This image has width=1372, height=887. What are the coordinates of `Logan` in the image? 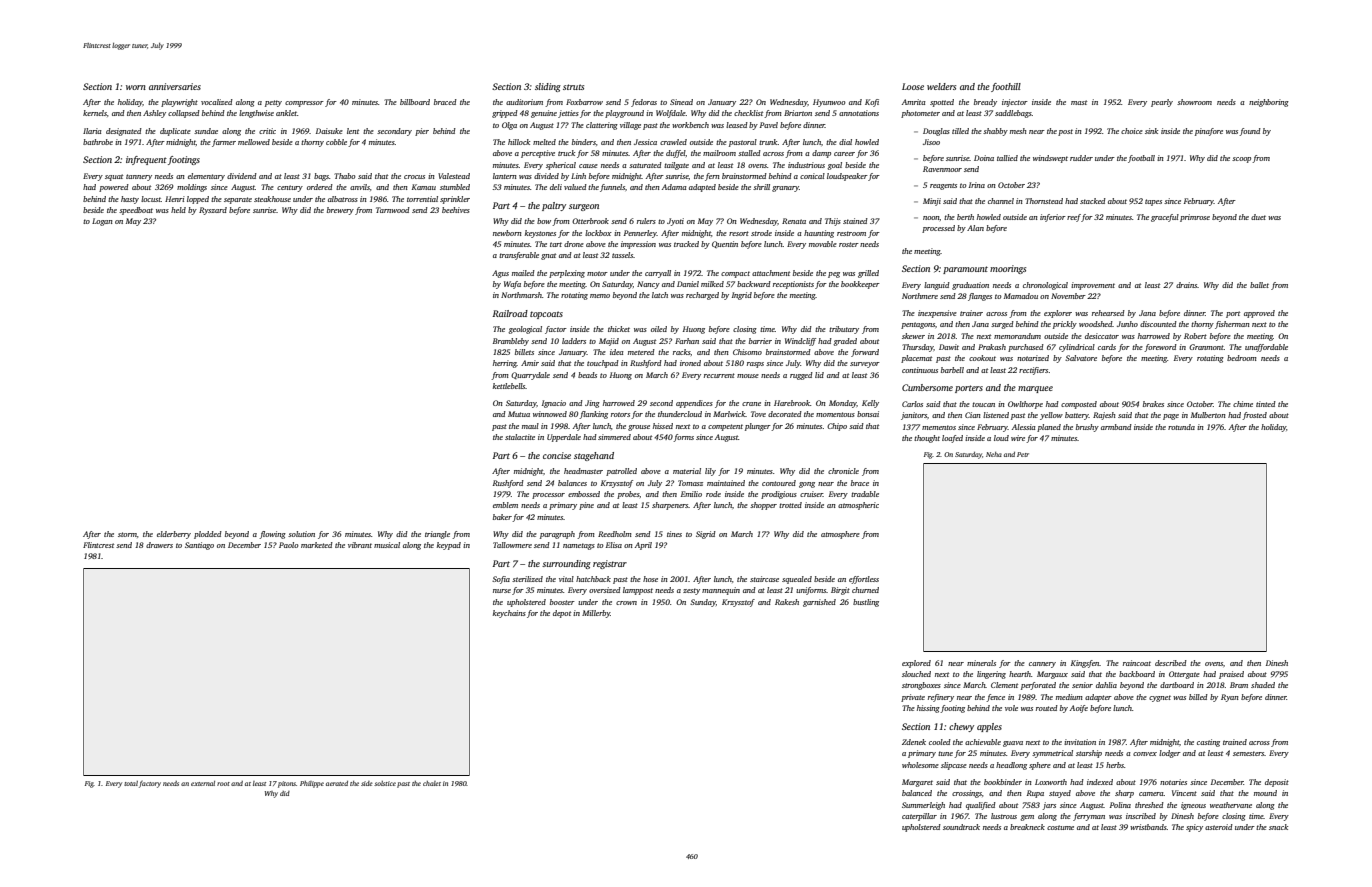 It's located at (102, 222).
